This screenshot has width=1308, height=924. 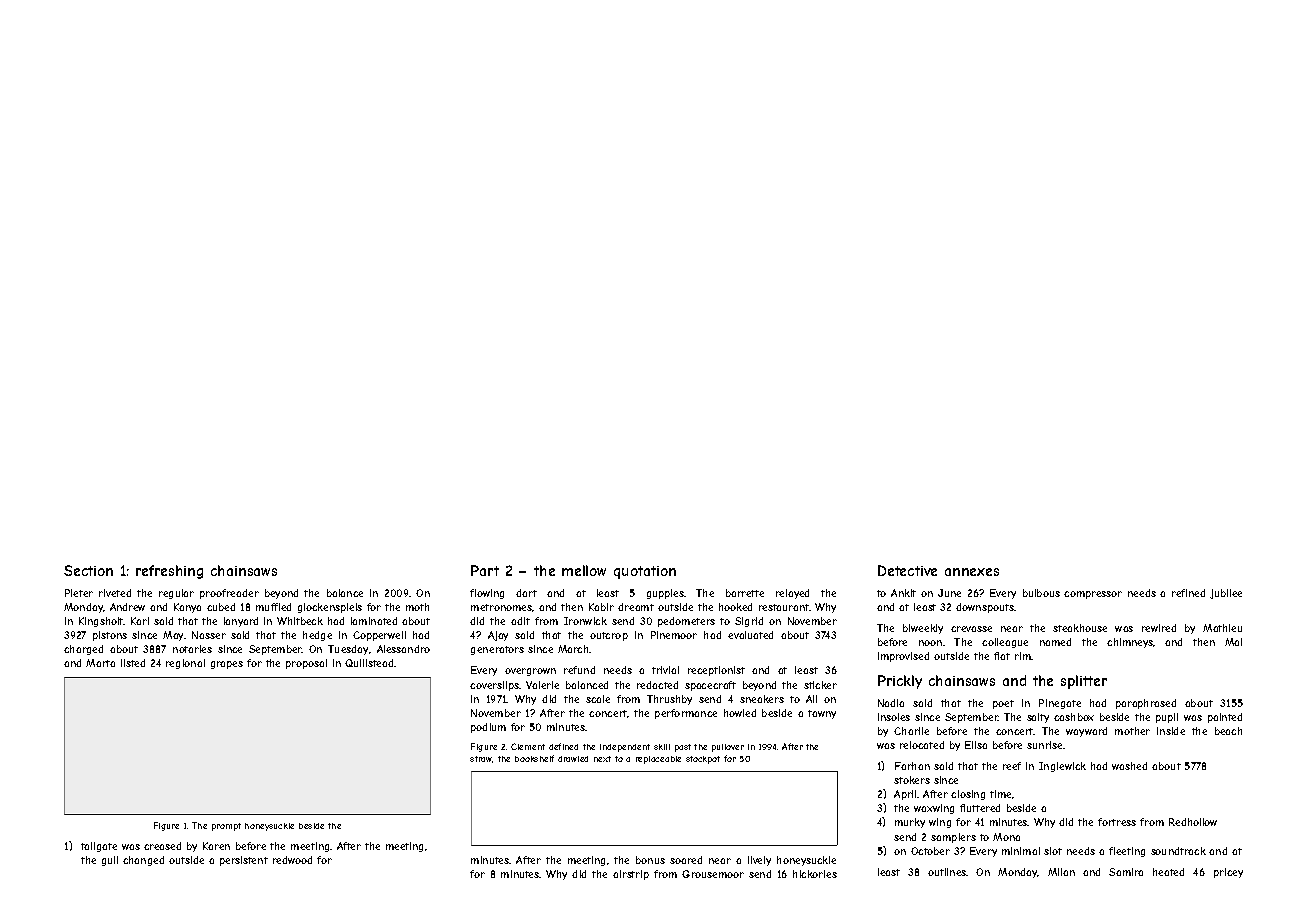 I want to click on jubilee, so click(x=1226, y=594).
